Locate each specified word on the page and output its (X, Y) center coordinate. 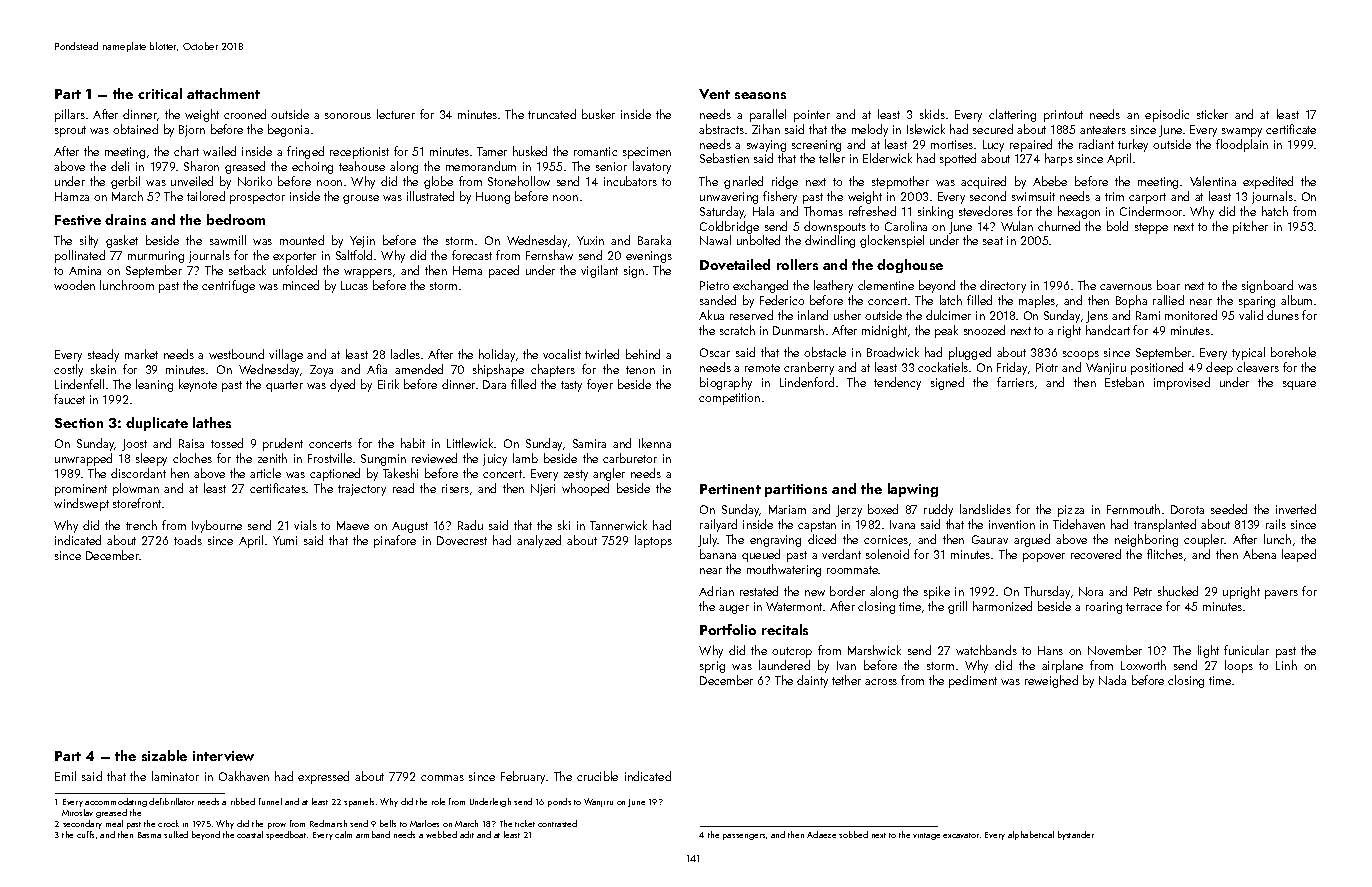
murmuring (156, 257)
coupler (1204, 540)
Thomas (823, 211)
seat (993, 241)
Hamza (72, 196)
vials (305, 525)
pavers (1281, 594)
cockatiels (943, 367)
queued (761, 555)
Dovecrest (462, 540)
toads (188, 540)
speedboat (286, 835)
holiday (497, 355)
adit (467, 834)
